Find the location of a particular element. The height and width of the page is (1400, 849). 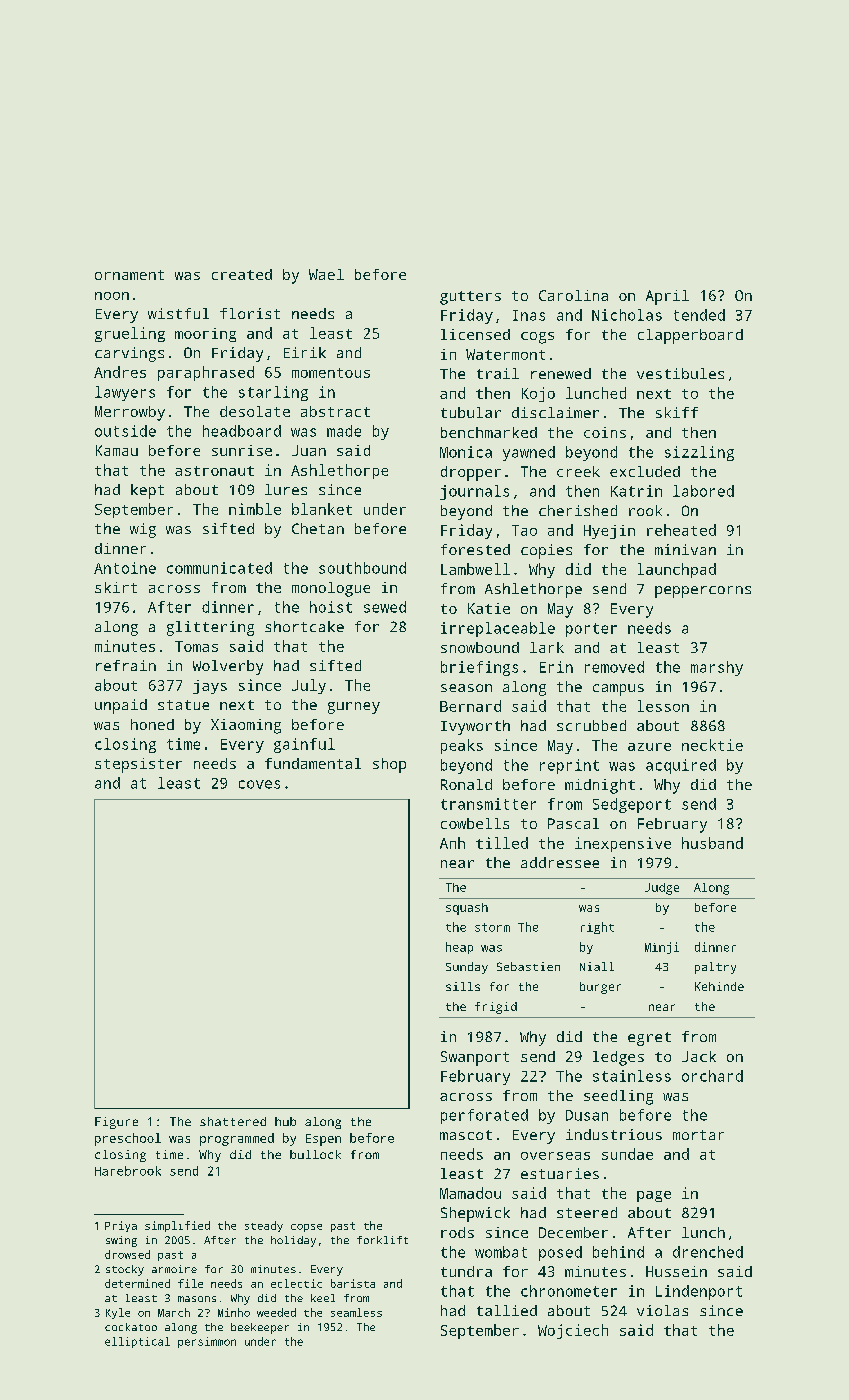

cogs is located at coordinates (537, 338).
